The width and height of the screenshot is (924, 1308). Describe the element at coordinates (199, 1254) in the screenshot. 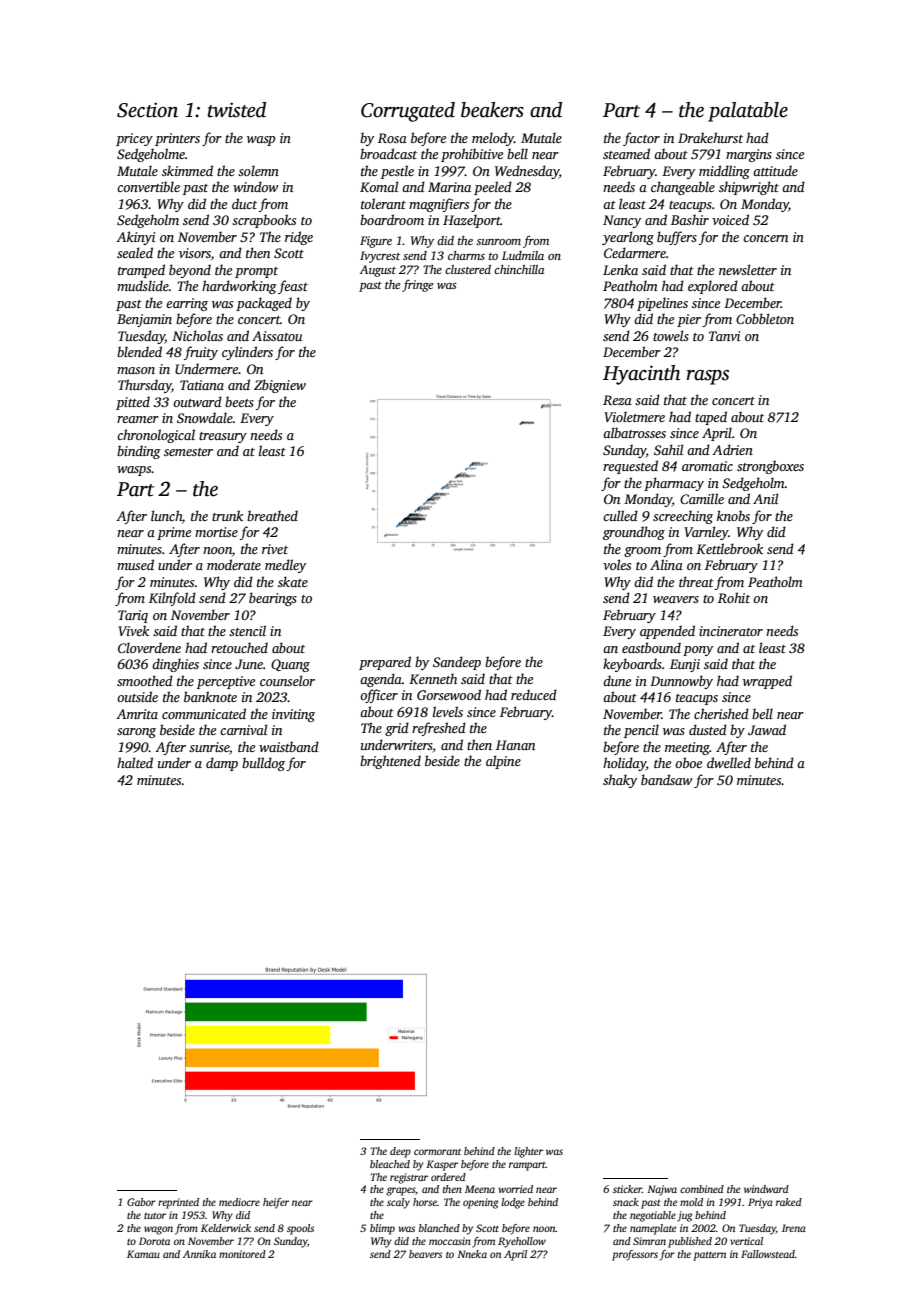

I see `Annika` at that location.
